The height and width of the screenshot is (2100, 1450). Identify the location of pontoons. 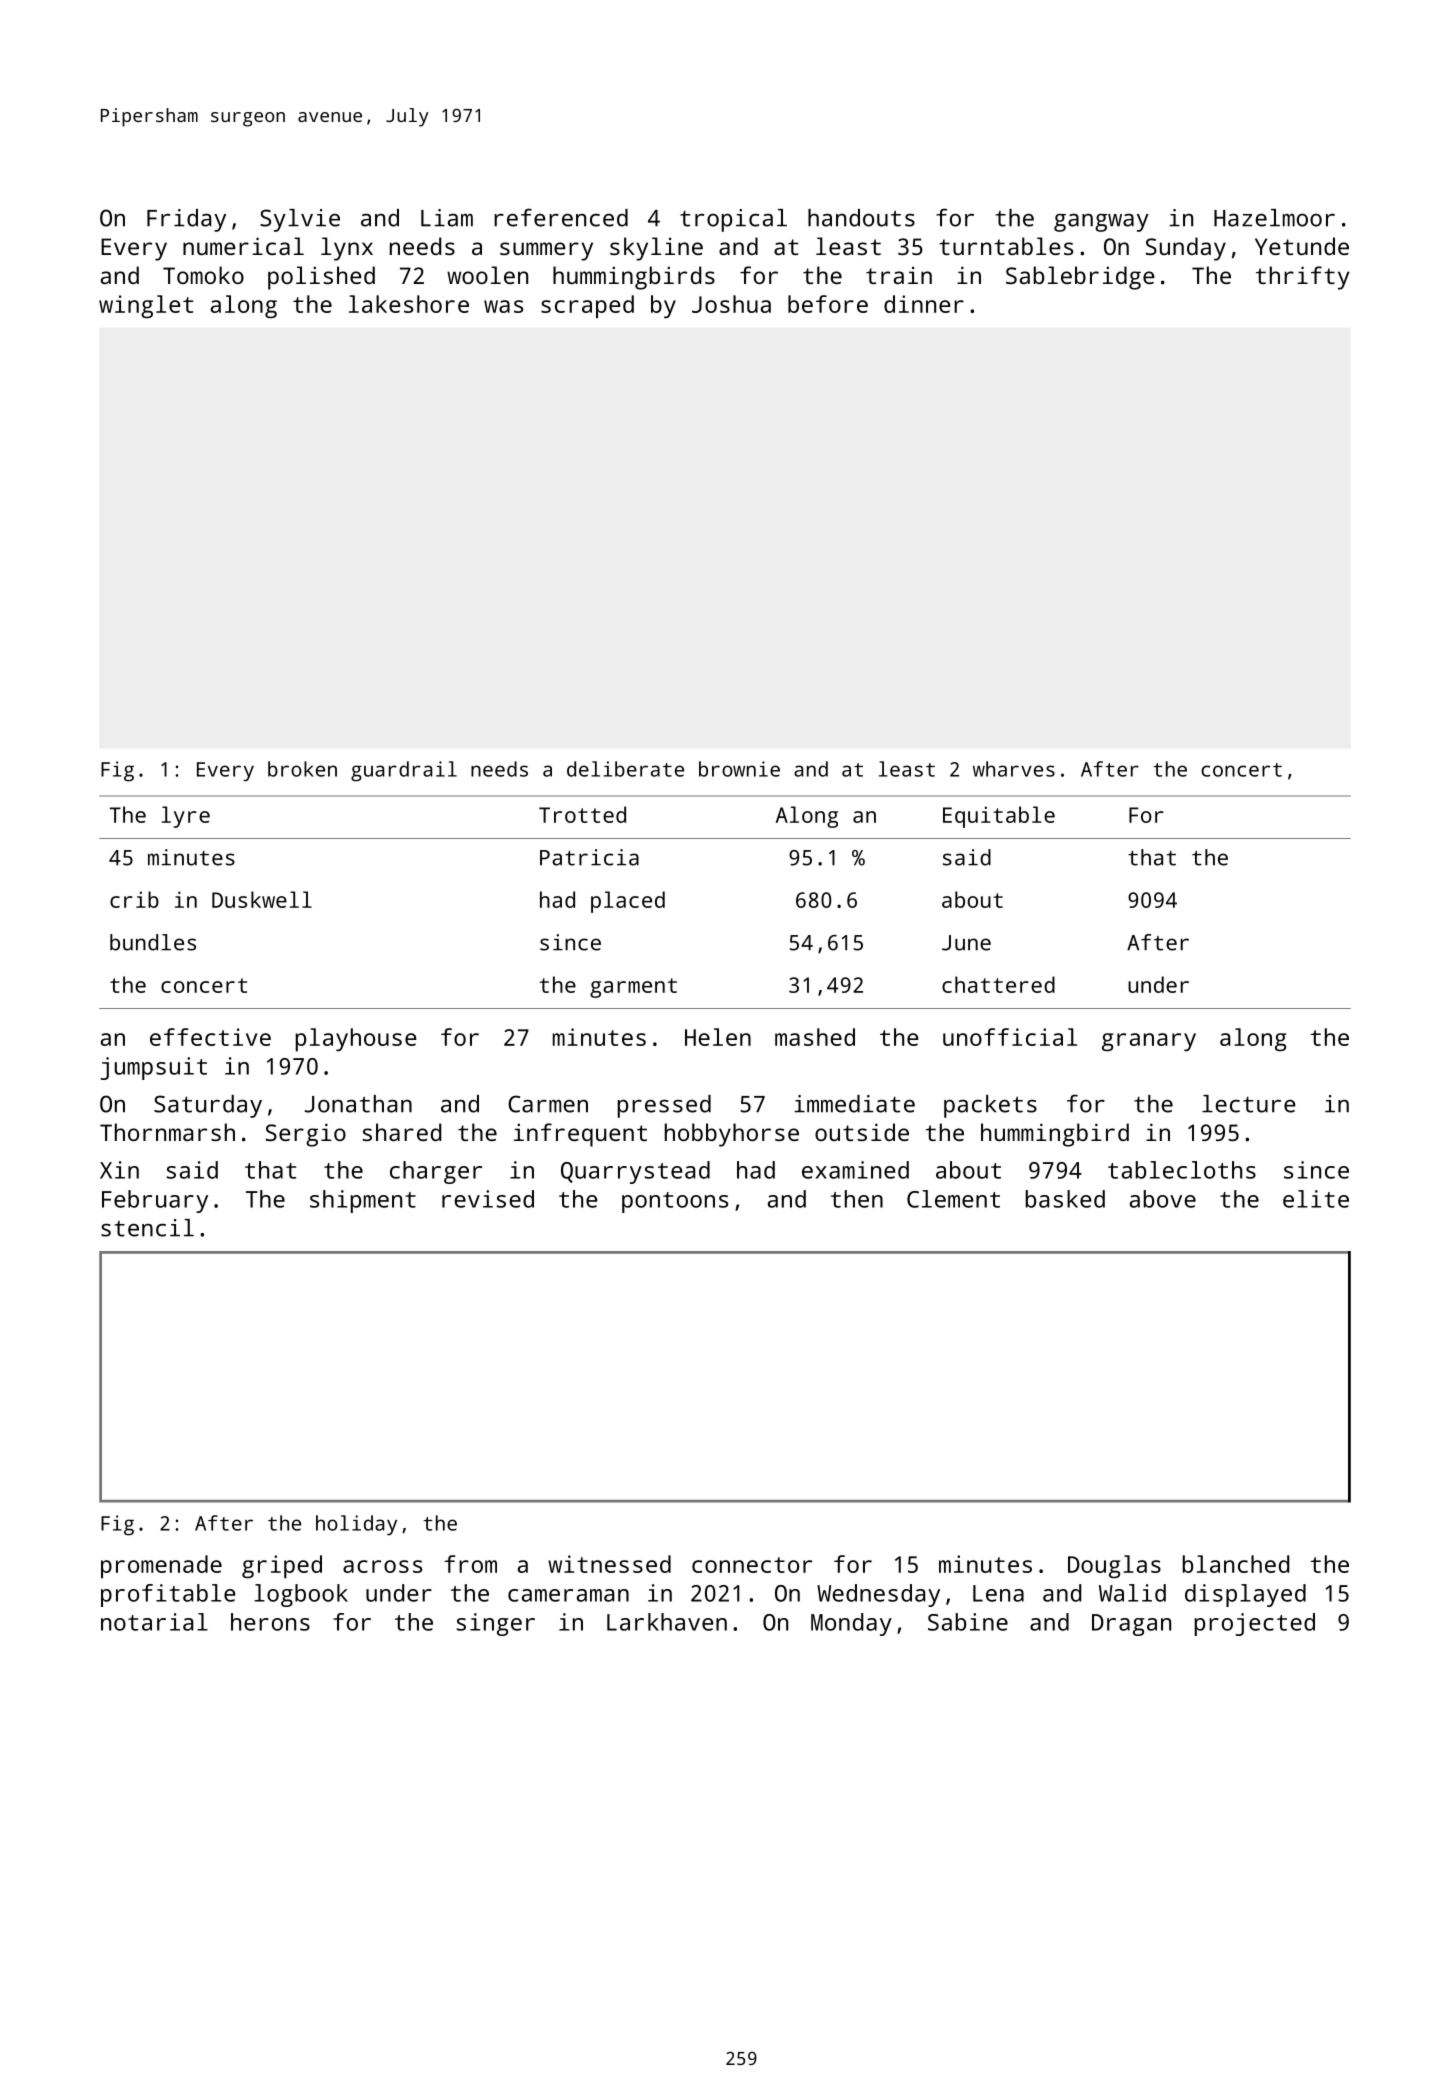
(675, 1202).
